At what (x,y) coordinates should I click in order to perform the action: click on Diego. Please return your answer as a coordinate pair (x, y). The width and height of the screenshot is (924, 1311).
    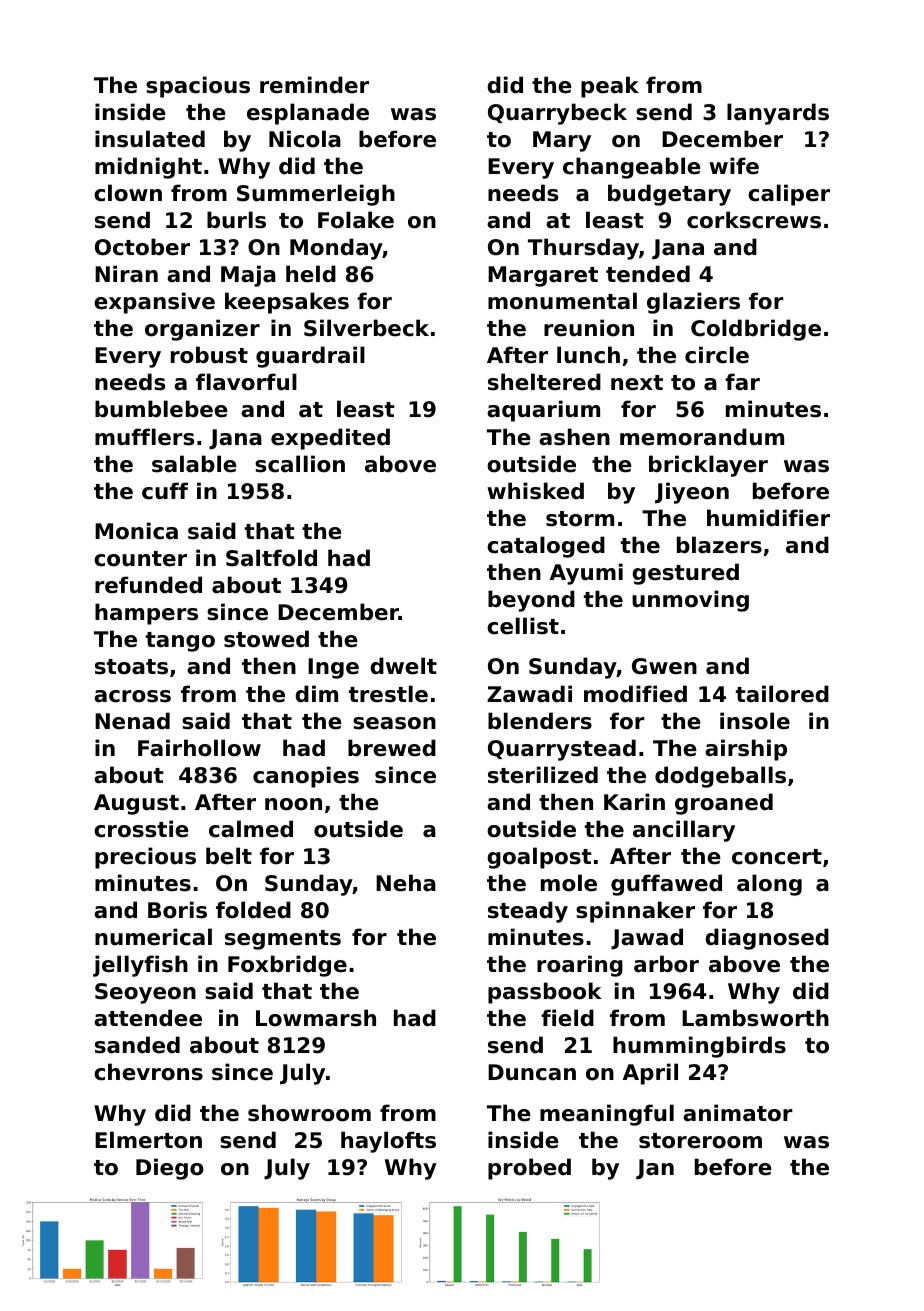
    Looking at the image, I should click on (170, 1169).
